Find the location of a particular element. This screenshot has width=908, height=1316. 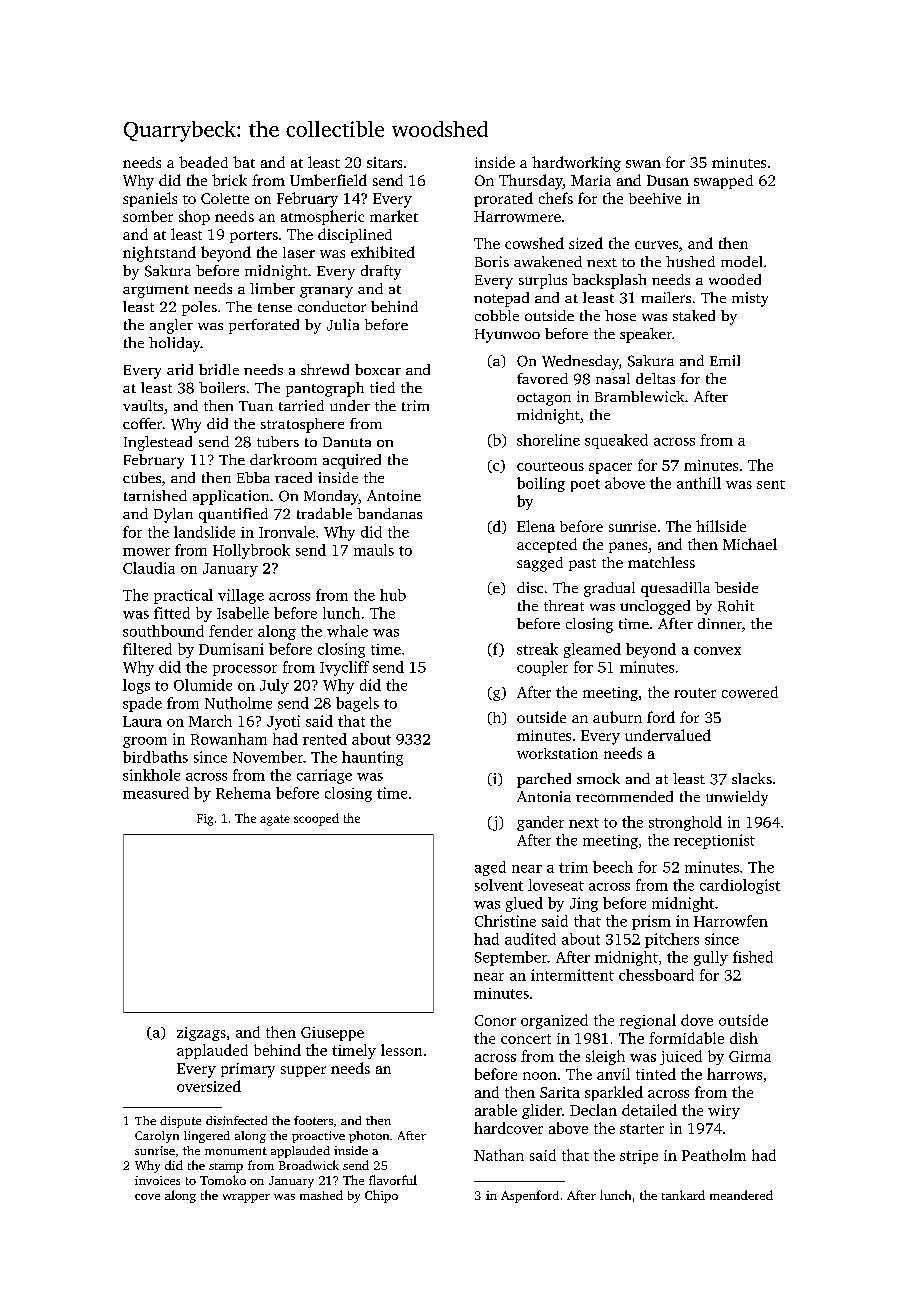

Christine is located at coordinates (505, 921).
